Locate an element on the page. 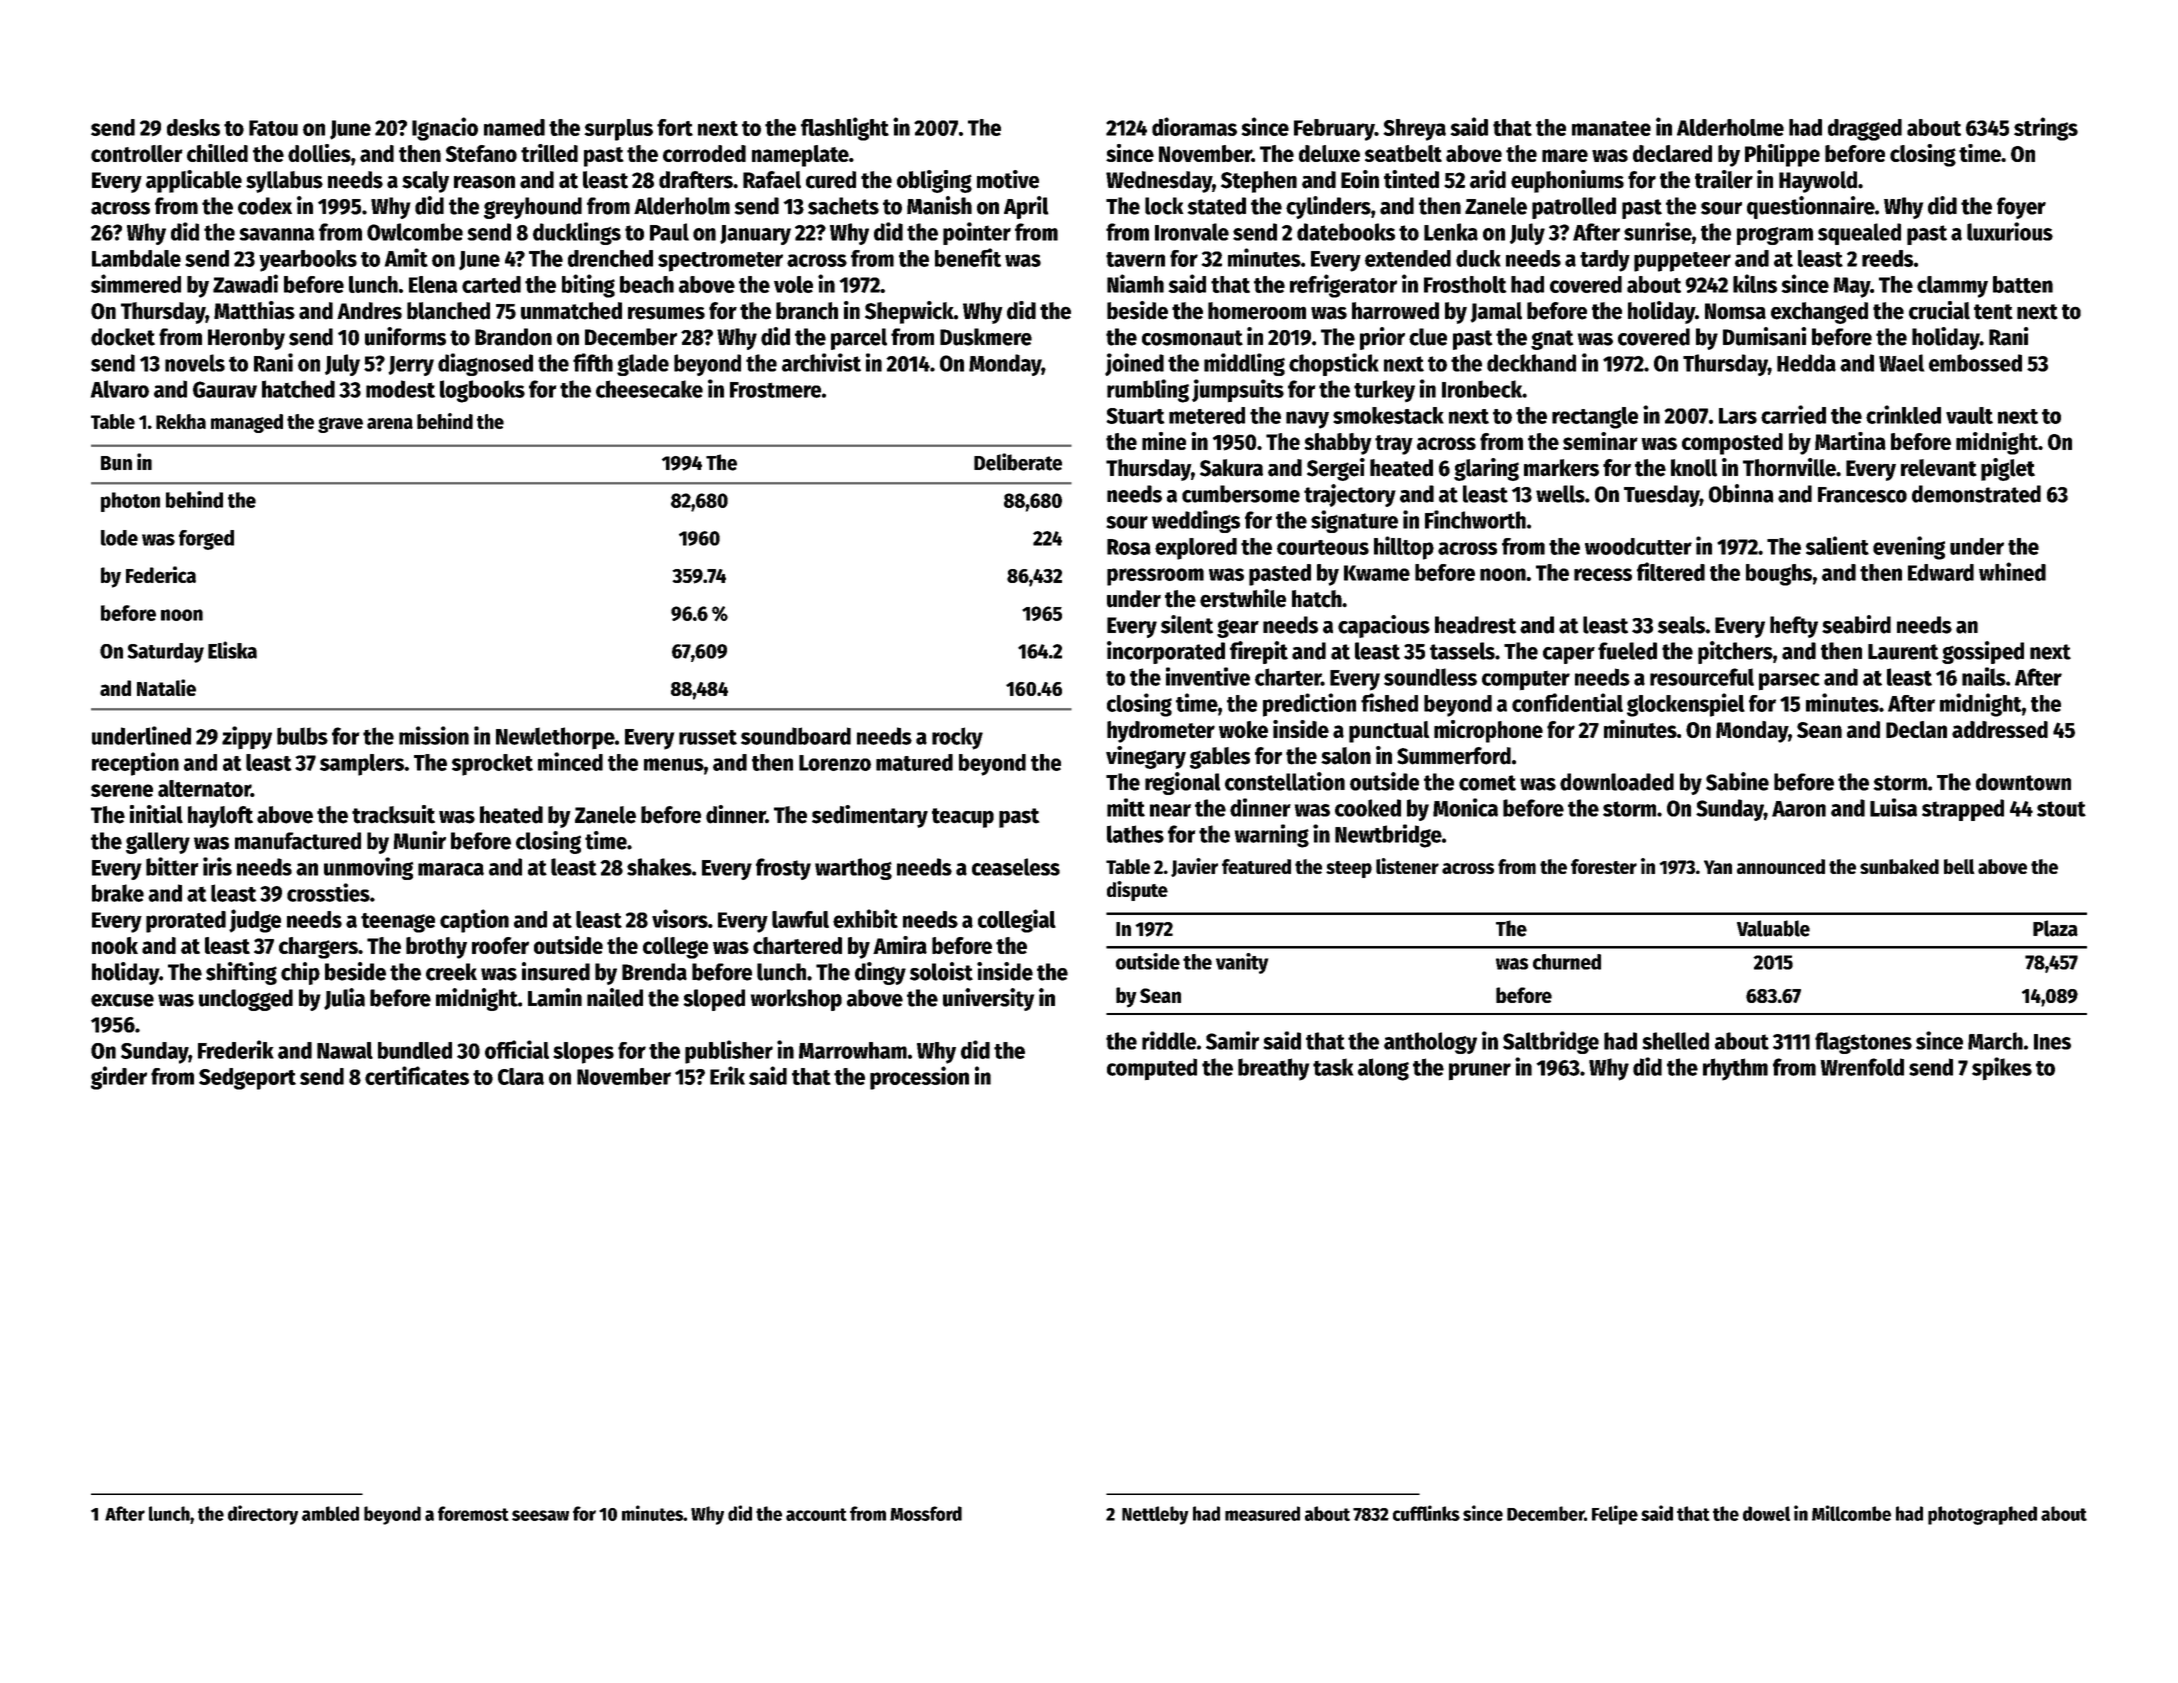 The height and width of the page is (1683, 2178). Newtbridge is located at coordinates (1388, 836).
